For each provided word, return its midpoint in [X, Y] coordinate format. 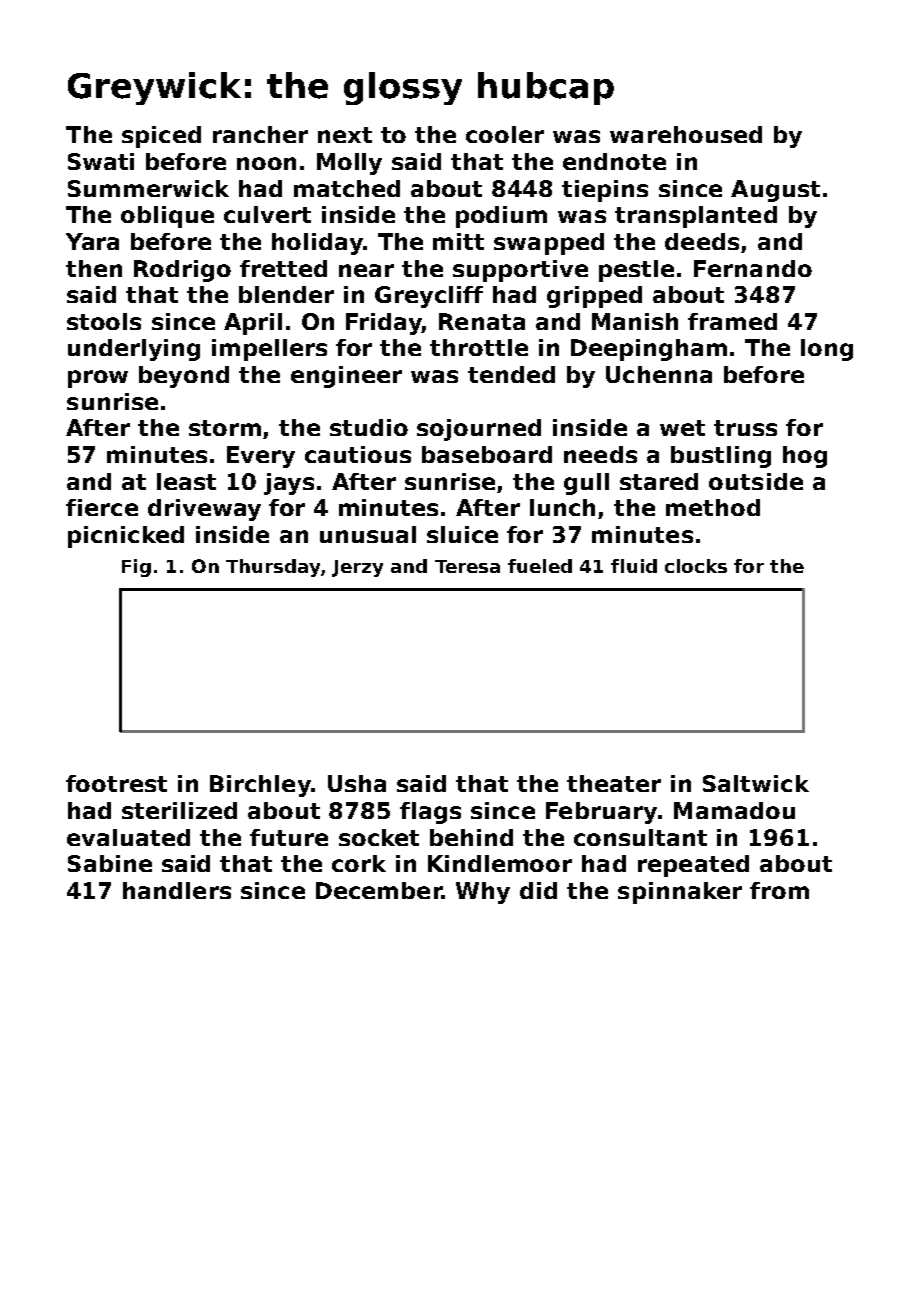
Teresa [467, 566]
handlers [177, 890]
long [827, 350]
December [379, 890]
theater [614, 783]
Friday [384, 324]
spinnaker [680, 893]
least [186, 481]
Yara [92, 241]
